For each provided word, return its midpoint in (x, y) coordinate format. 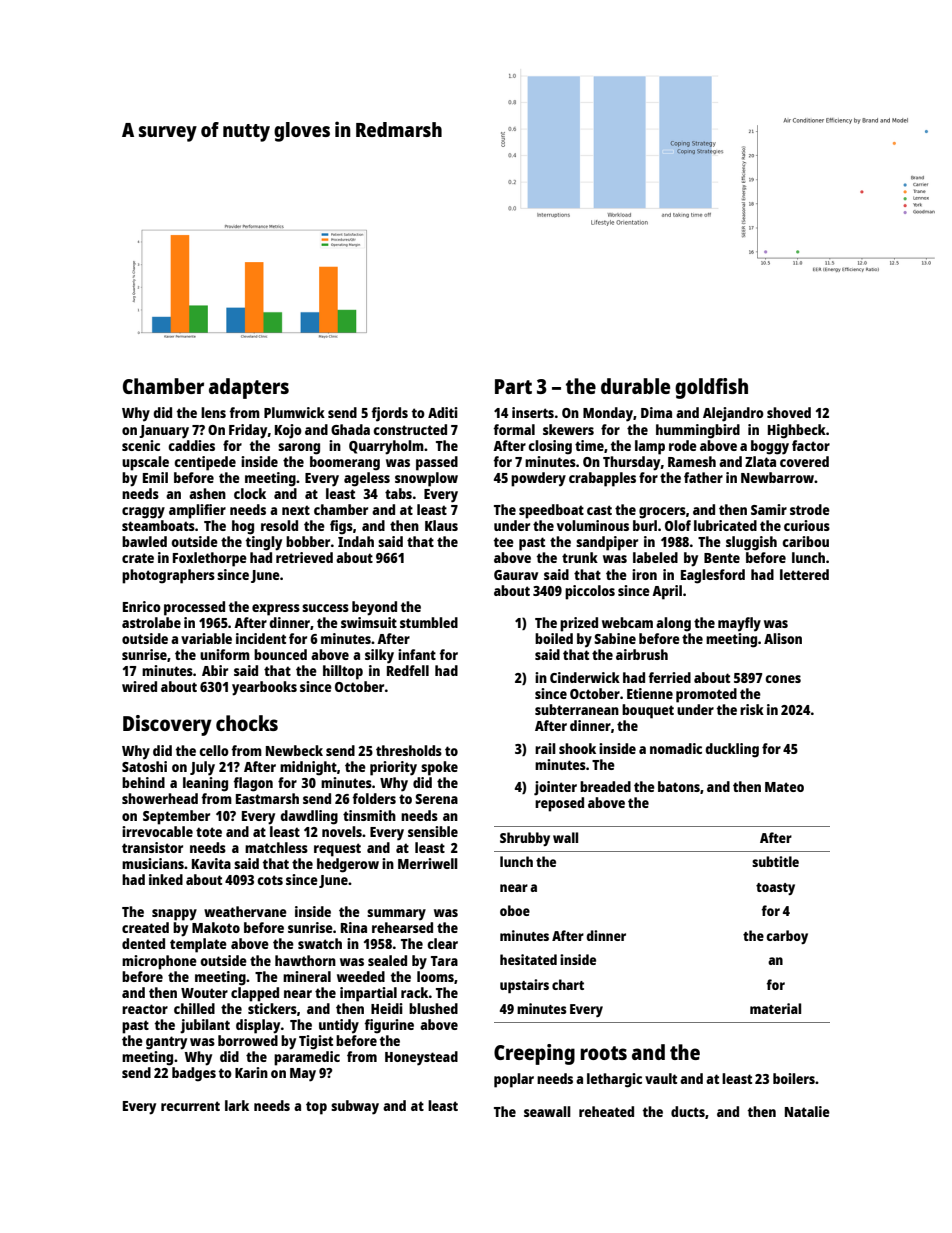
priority (393, 768)
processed (194, 608)
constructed (410, 429)
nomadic (676, 748)
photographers (168, 576)
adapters (249, 388)
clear (442, 943)
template (198, 945)
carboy (787, 937)
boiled (554, 638)
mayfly (739, 624)
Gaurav (516, 575)
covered (804, 461)
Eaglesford (713, 576)
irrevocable (157, 831)
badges (194, 1074)
